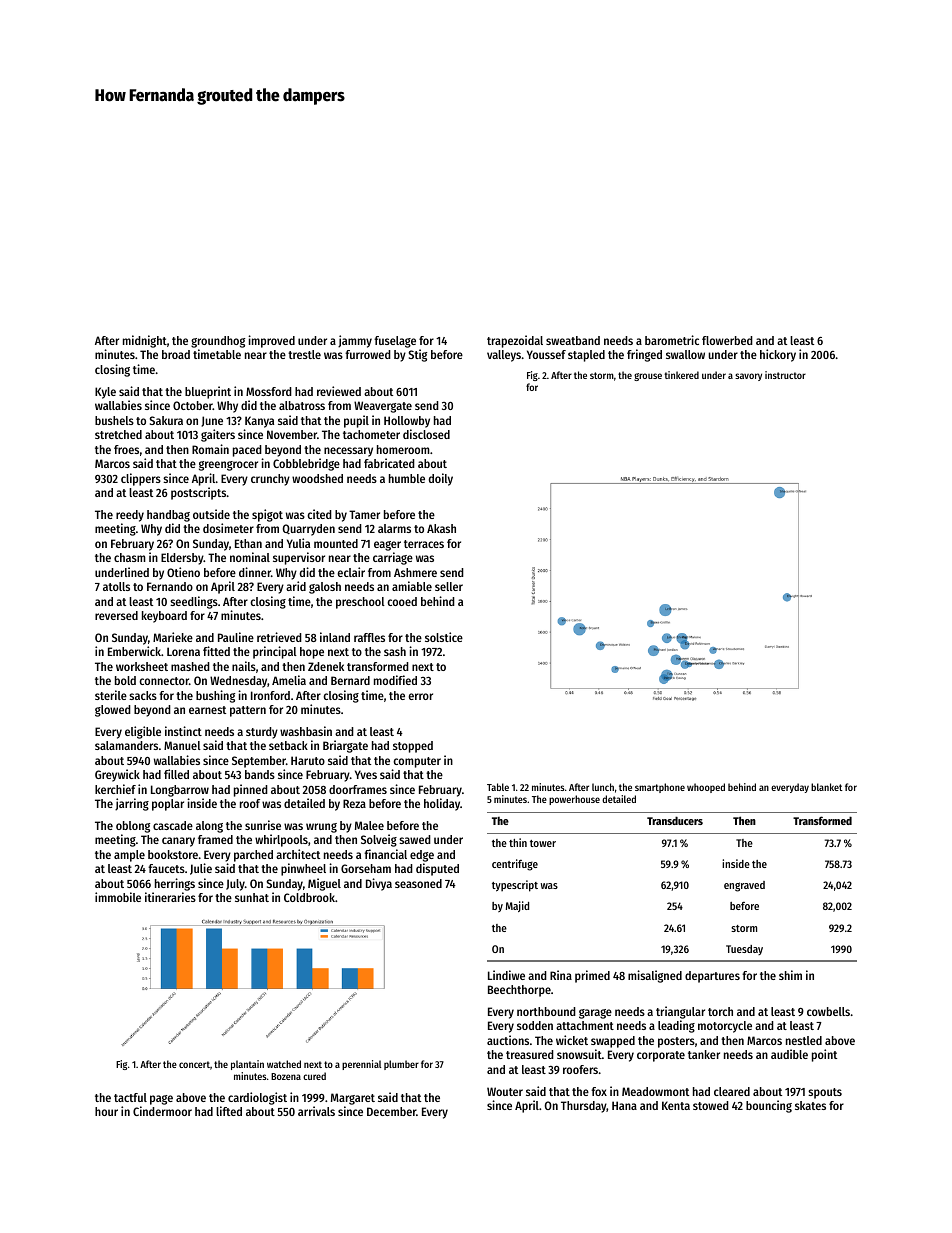 The image size is (952, 1233). I want to click on cardiologist, so click(257, 1098).
